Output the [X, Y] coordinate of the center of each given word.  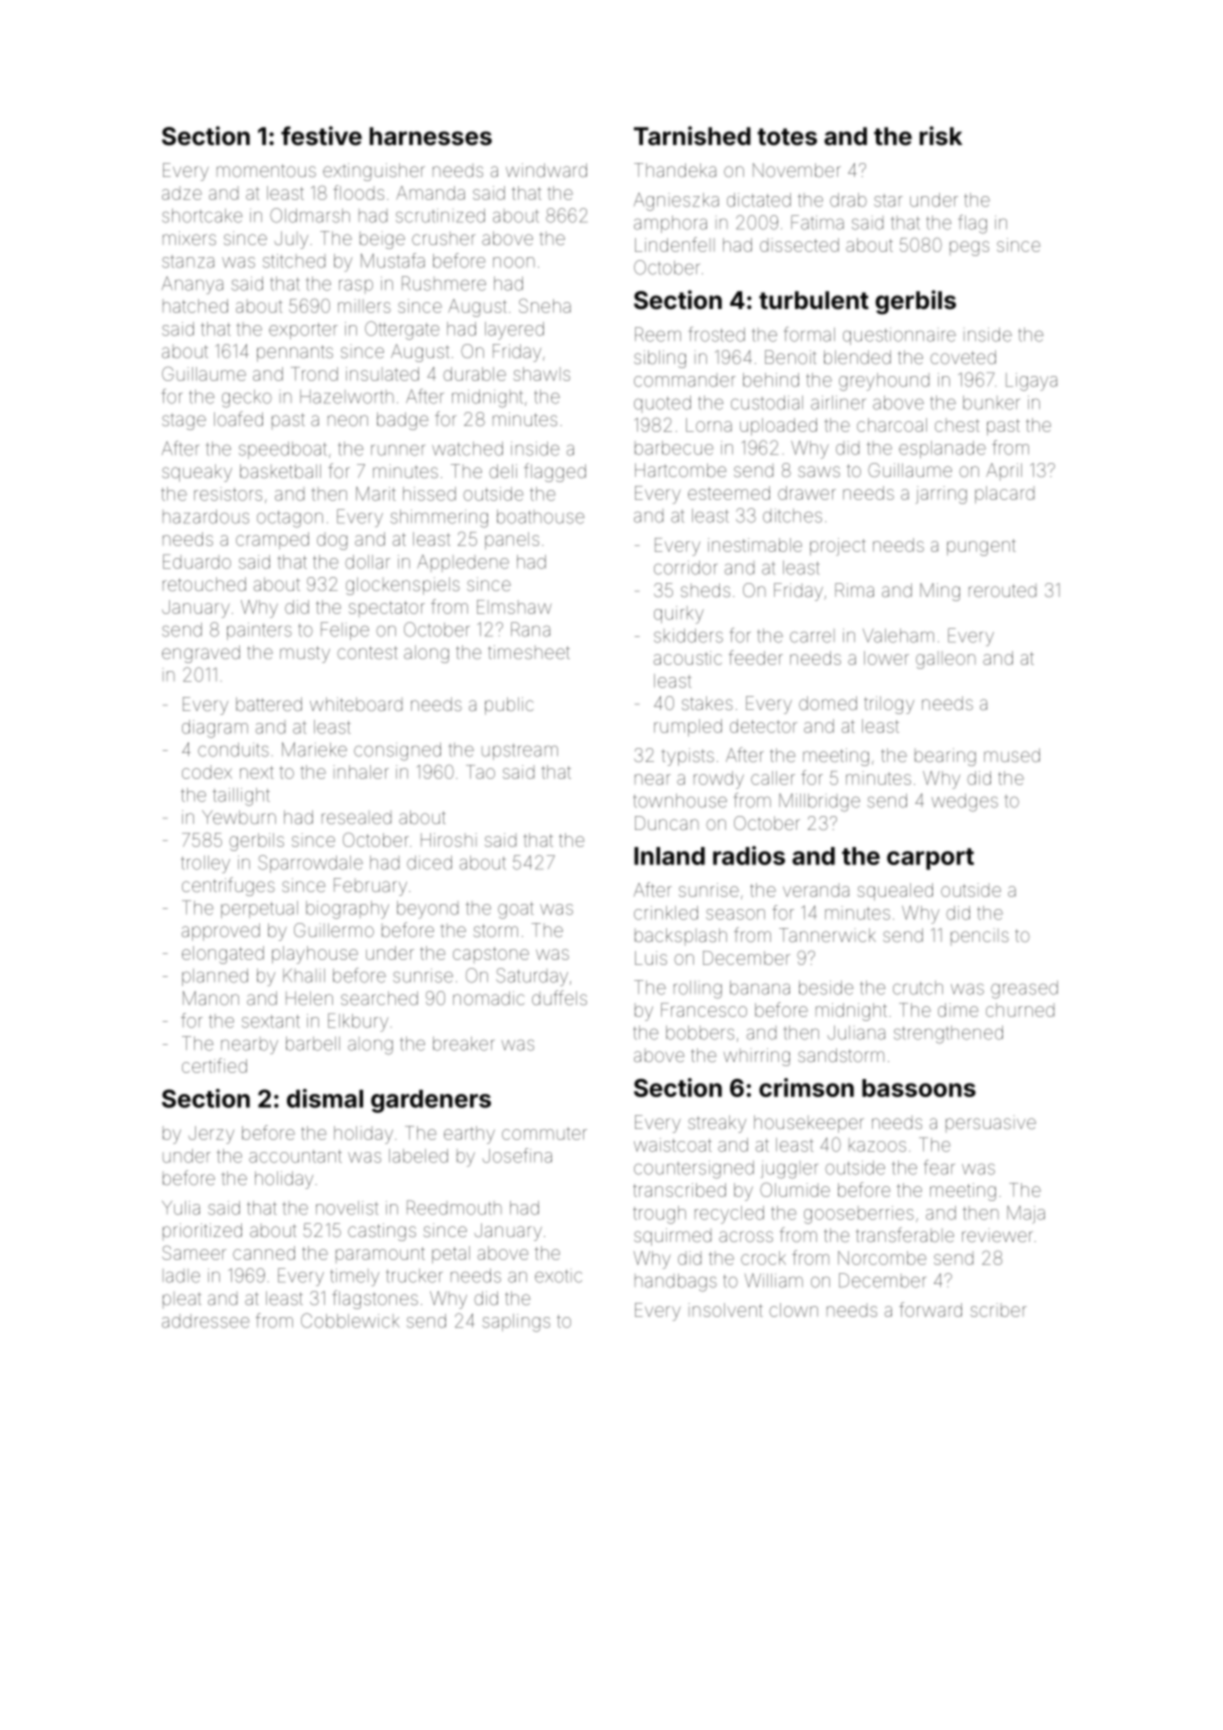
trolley [205, 864]
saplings [516, 1323]
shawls [541, 374]
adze [182, 194]
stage [184, 421]
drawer [807, 493]
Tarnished [692, 136]
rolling [698, 990]
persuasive [991, 1123]
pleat [182, 1300]
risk [941, 136]
